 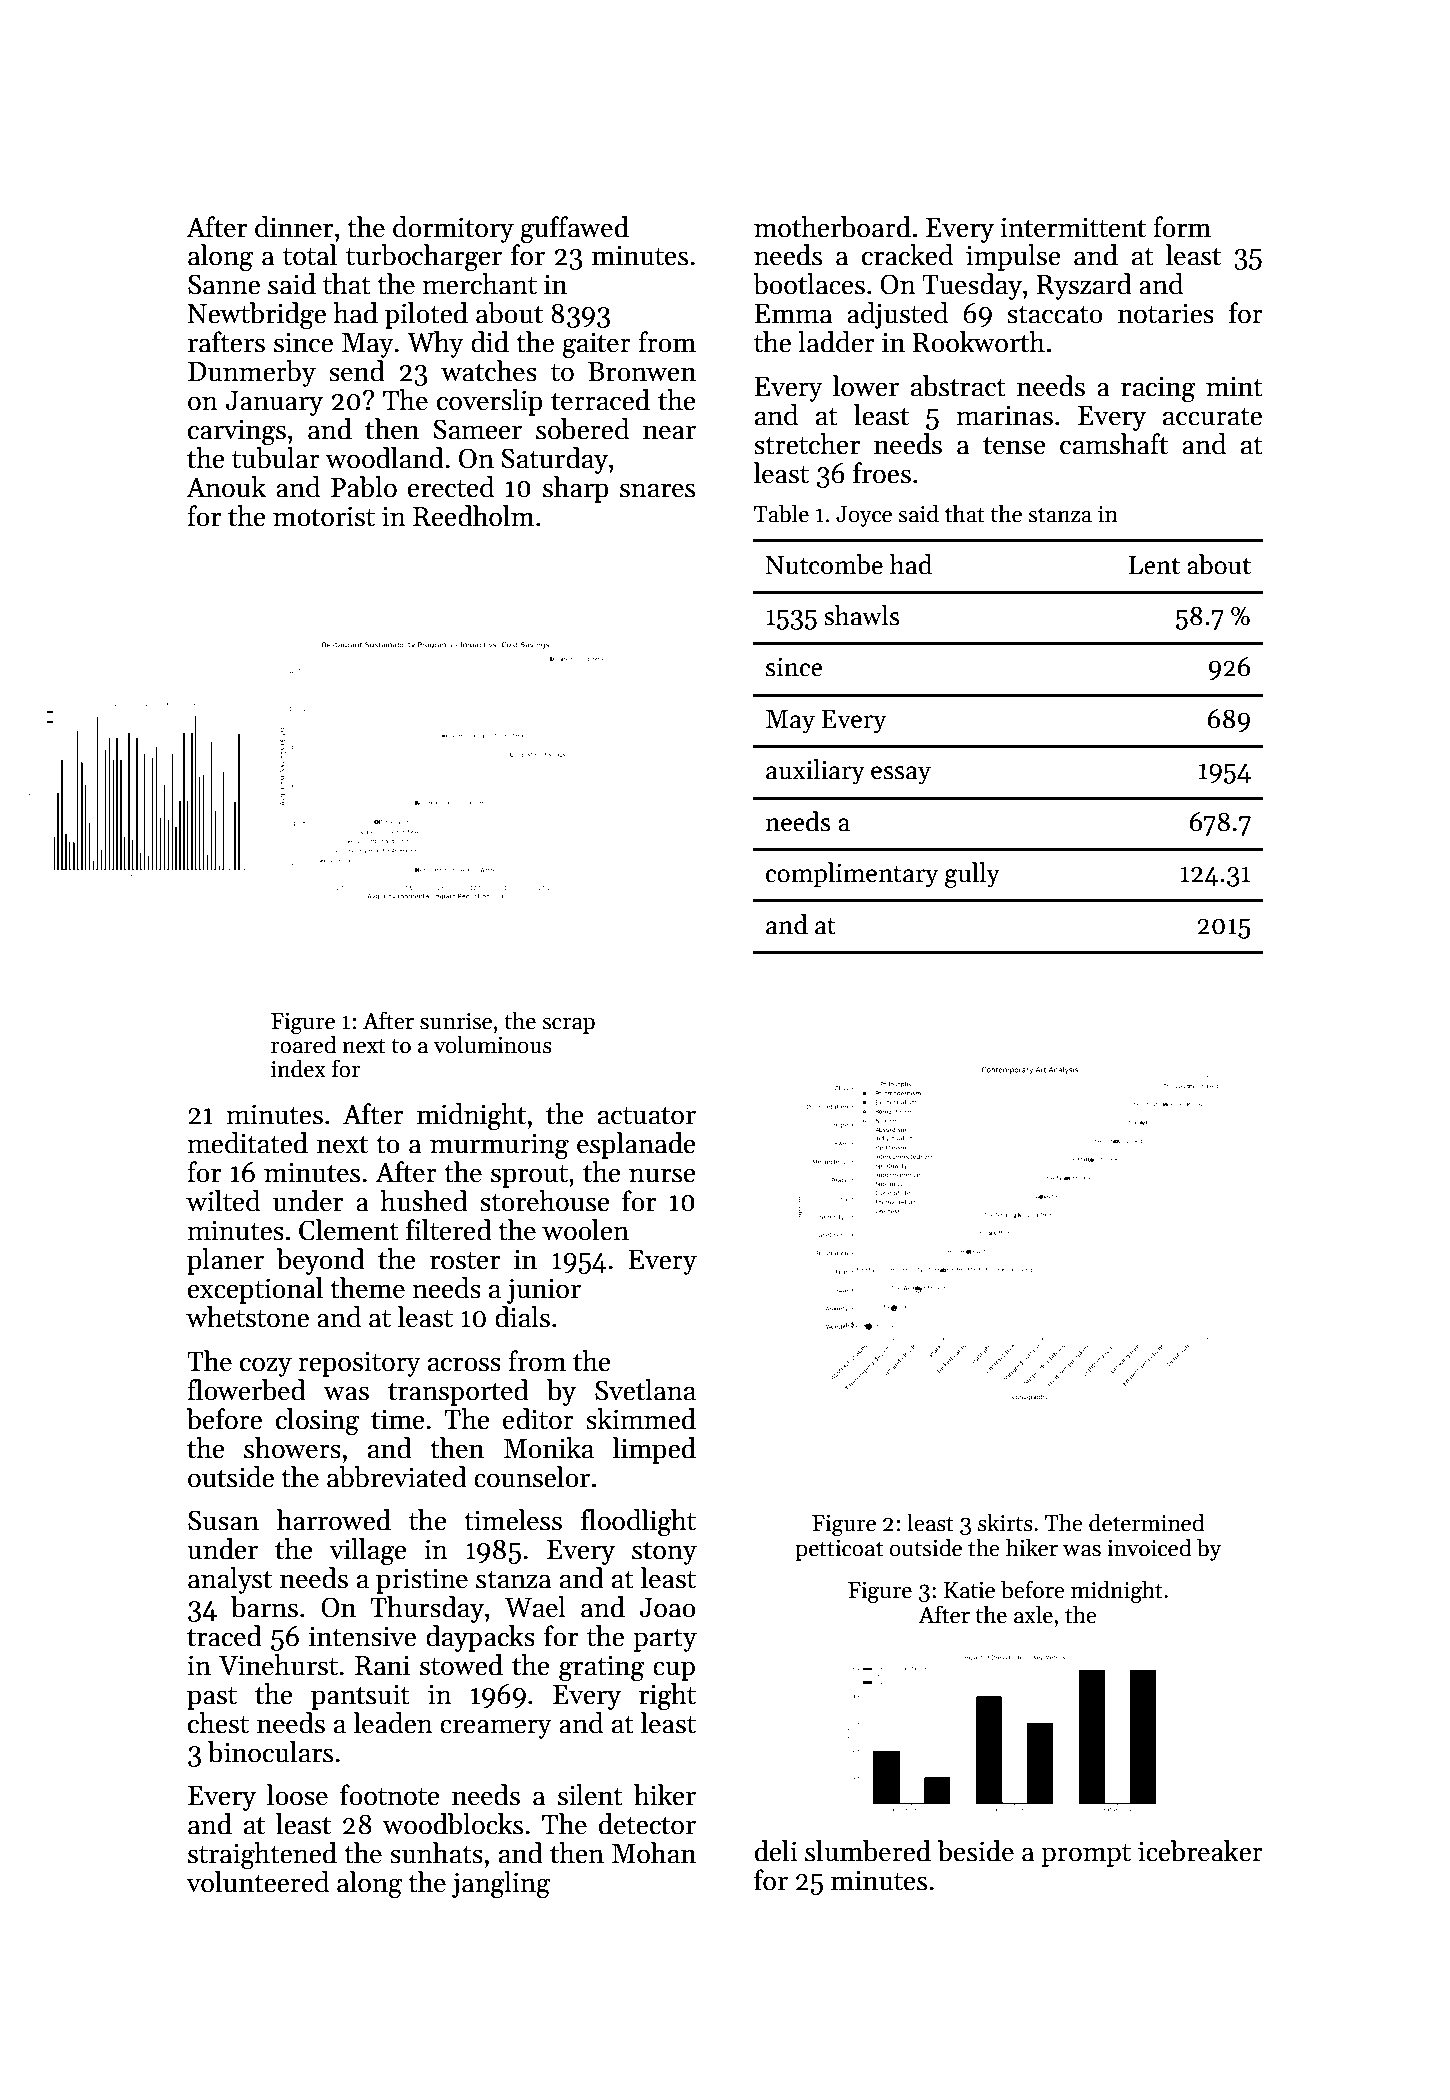 What do you see at coordinates (294, 227) in the page?
I see `dinner` at bounding box center [294, 227].
